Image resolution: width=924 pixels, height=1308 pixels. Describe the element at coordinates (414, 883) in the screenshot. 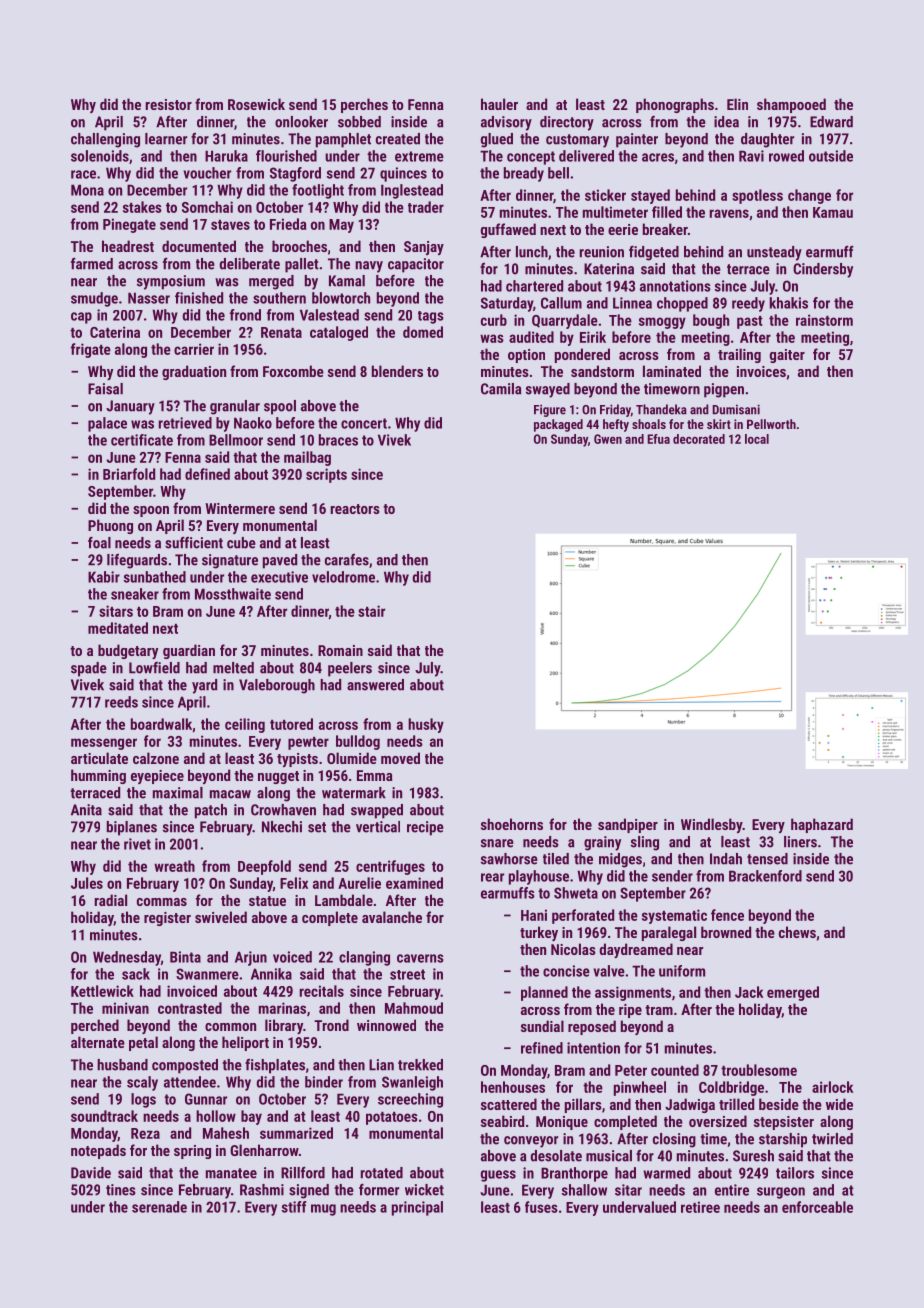

I see `examined` at that location.
